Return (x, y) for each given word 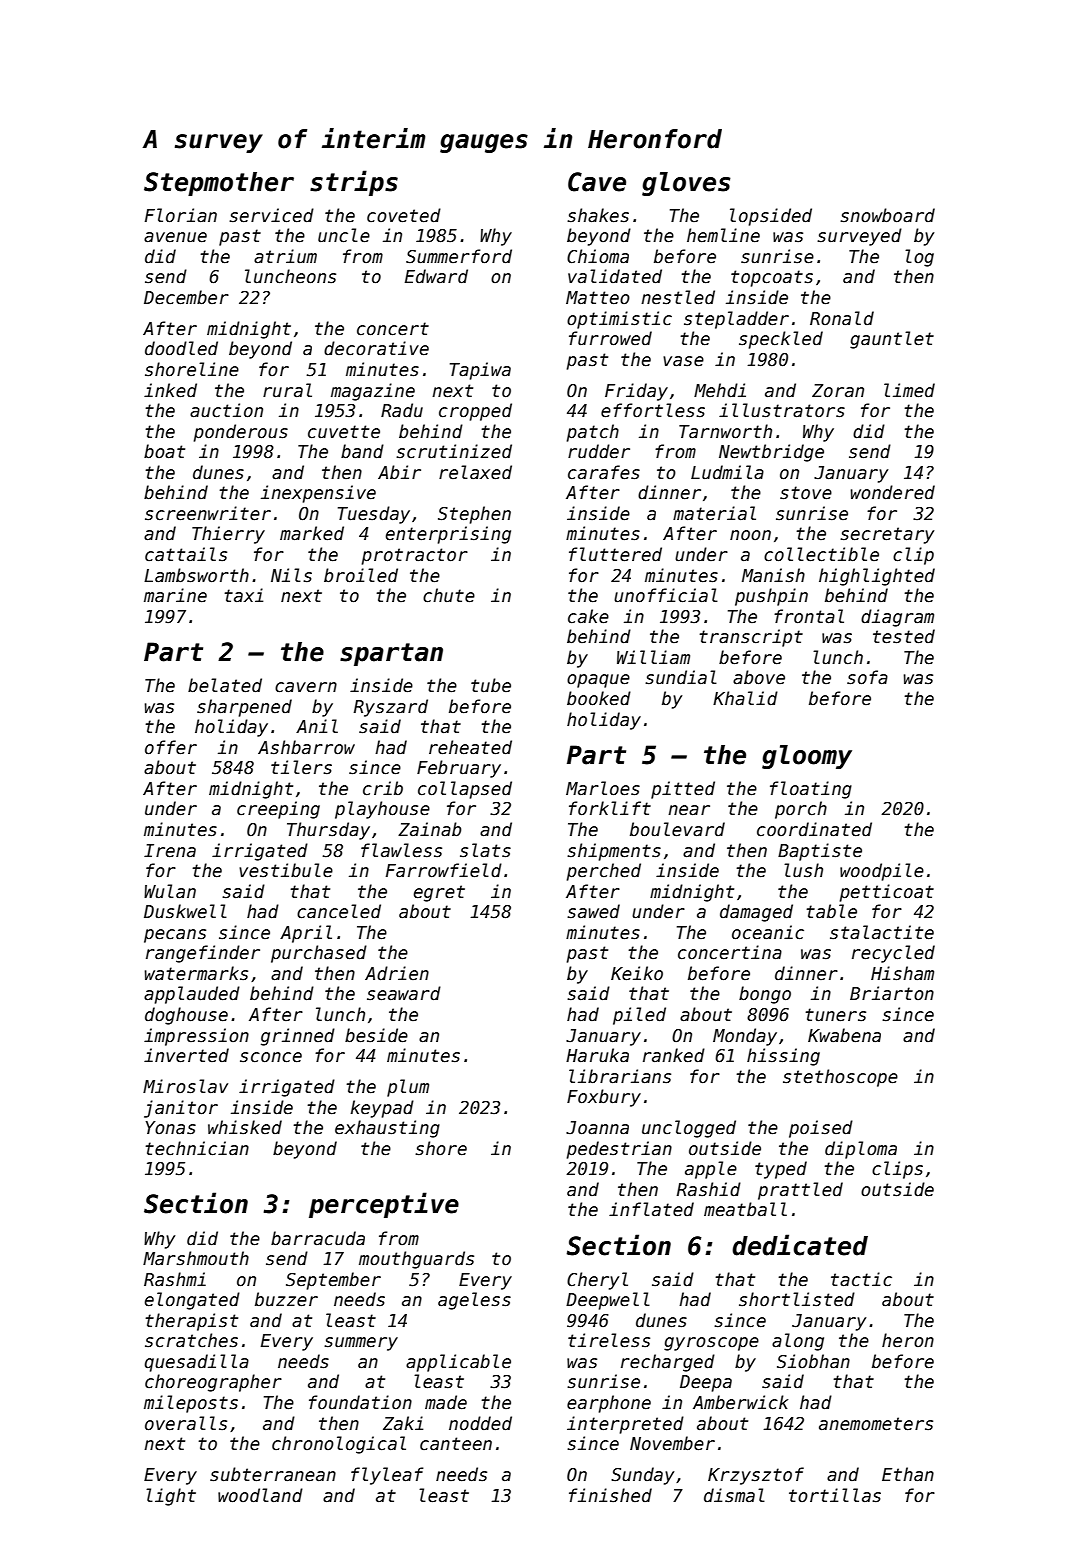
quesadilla (197, 1363)
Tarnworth (725, 431)
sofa (867, 677)
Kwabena (844, 1035)
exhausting (387, 1129)
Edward (436, 276)
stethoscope (840, 1078)
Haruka (597, 1055)
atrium (285, 256)
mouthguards (416, 1260)
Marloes (603, 788)
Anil (317, 726)
